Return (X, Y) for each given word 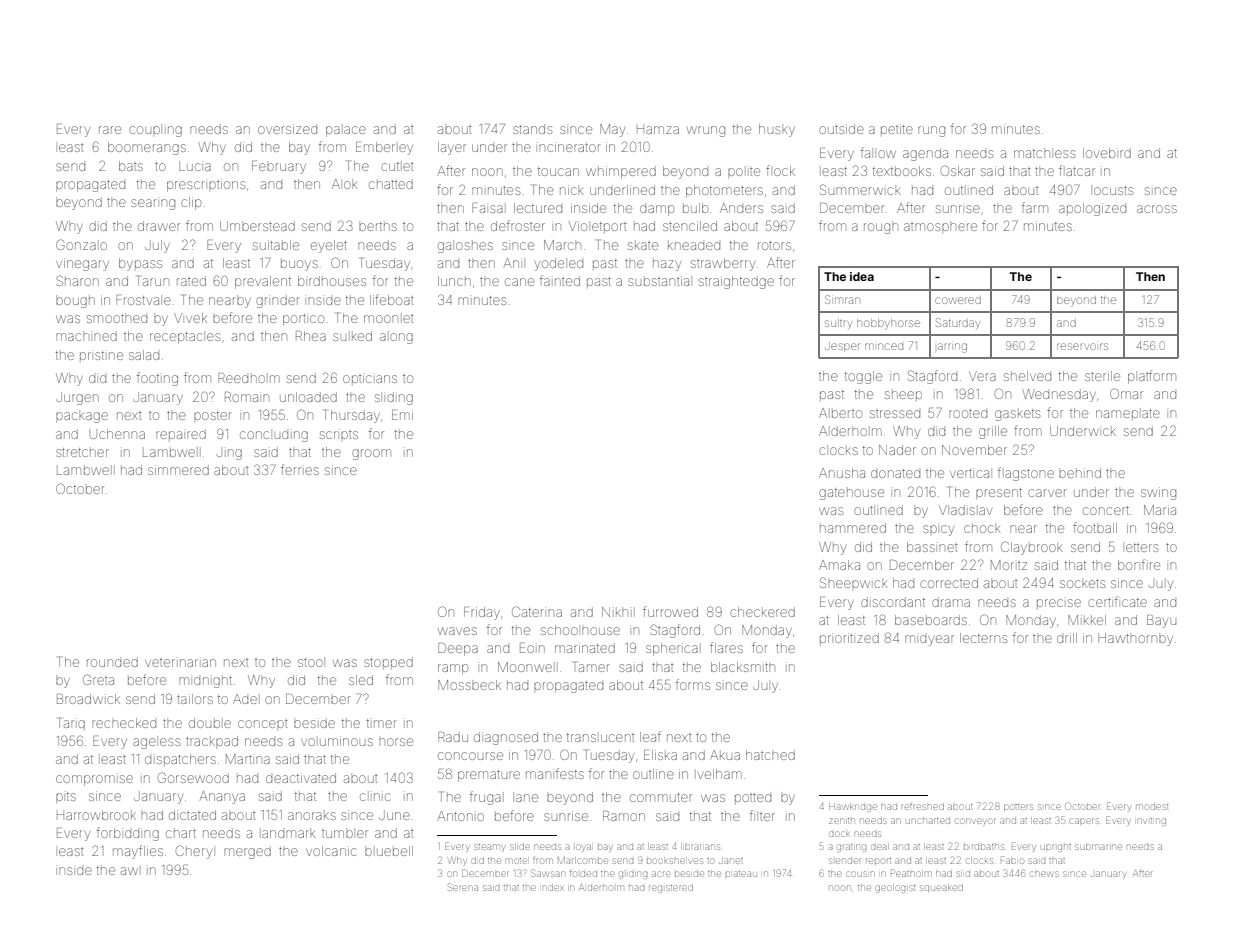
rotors (774, 245)
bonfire (1139, 564)
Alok (345, 184)
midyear (929, 640)
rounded (112, 662)
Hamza (658, 130)
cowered (958, 300)
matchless (1044, 153)
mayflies (138, 852)
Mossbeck (469, 685)
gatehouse (851, 494)
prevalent (263, 282)
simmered (178, 470)
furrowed (670, 611)
